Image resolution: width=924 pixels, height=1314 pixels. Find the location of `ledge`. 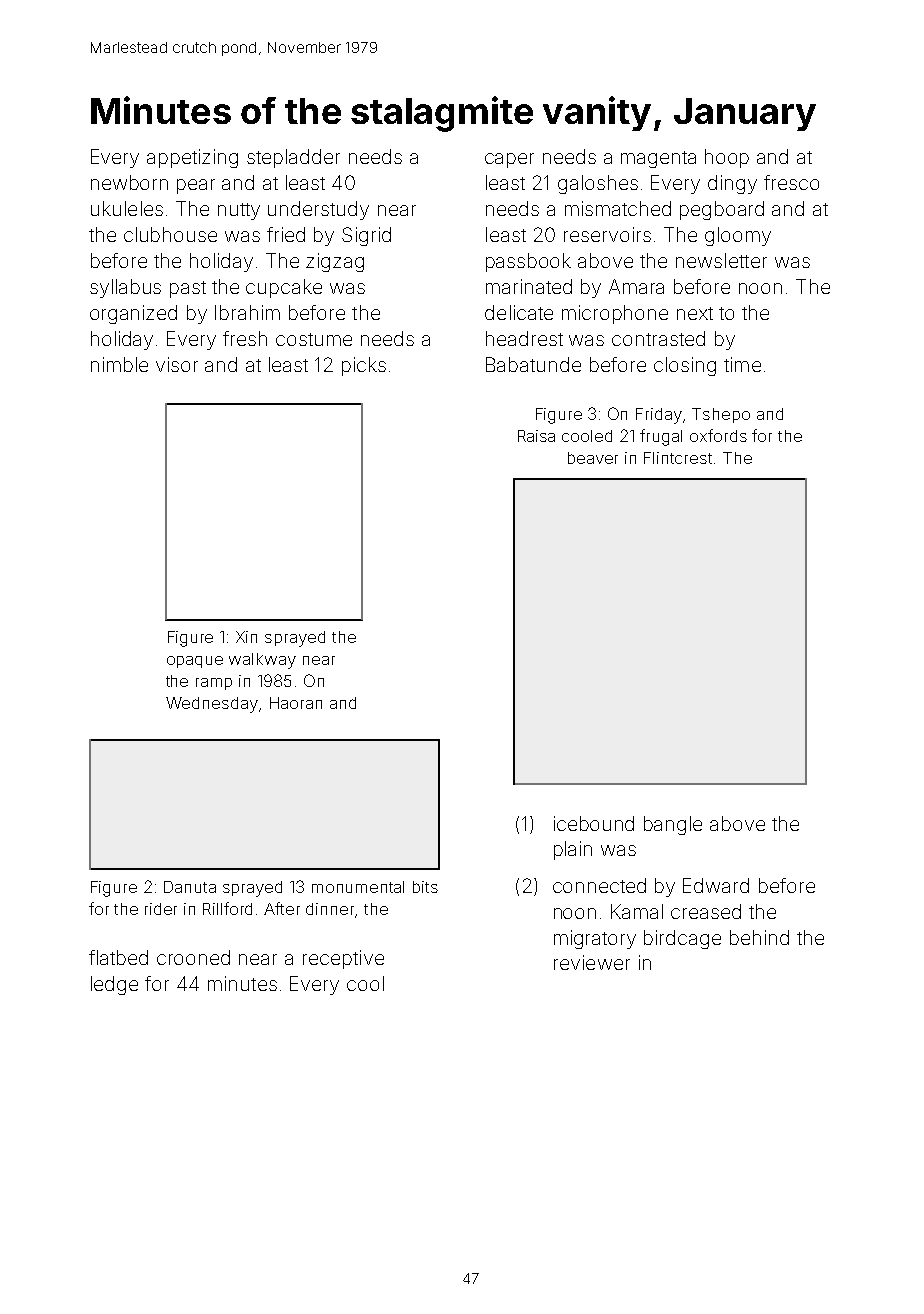

ledge is located at coordinates (114, 985).
